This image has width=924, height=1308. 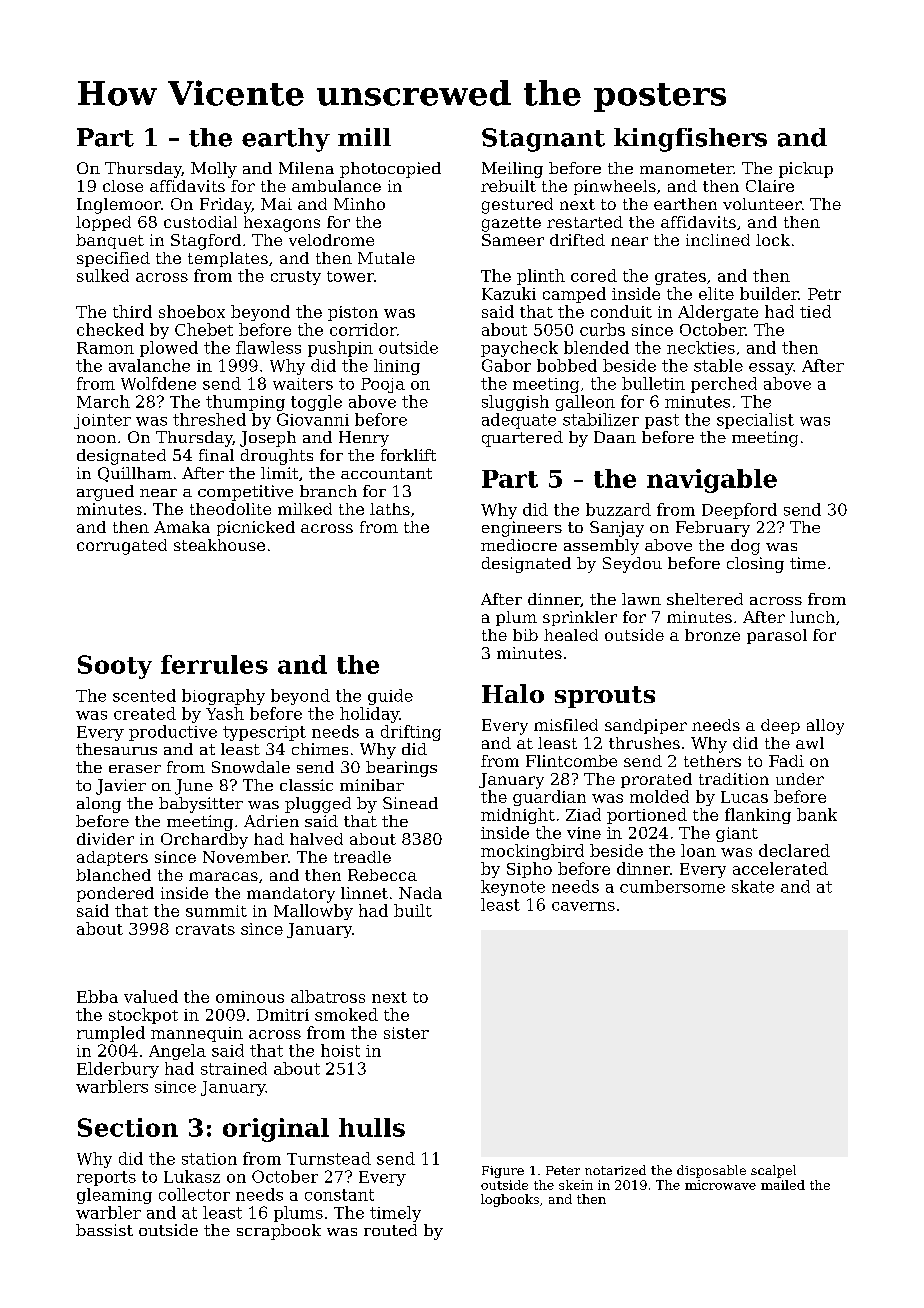 I want to click on routed, so click(x=390, y=1230).
